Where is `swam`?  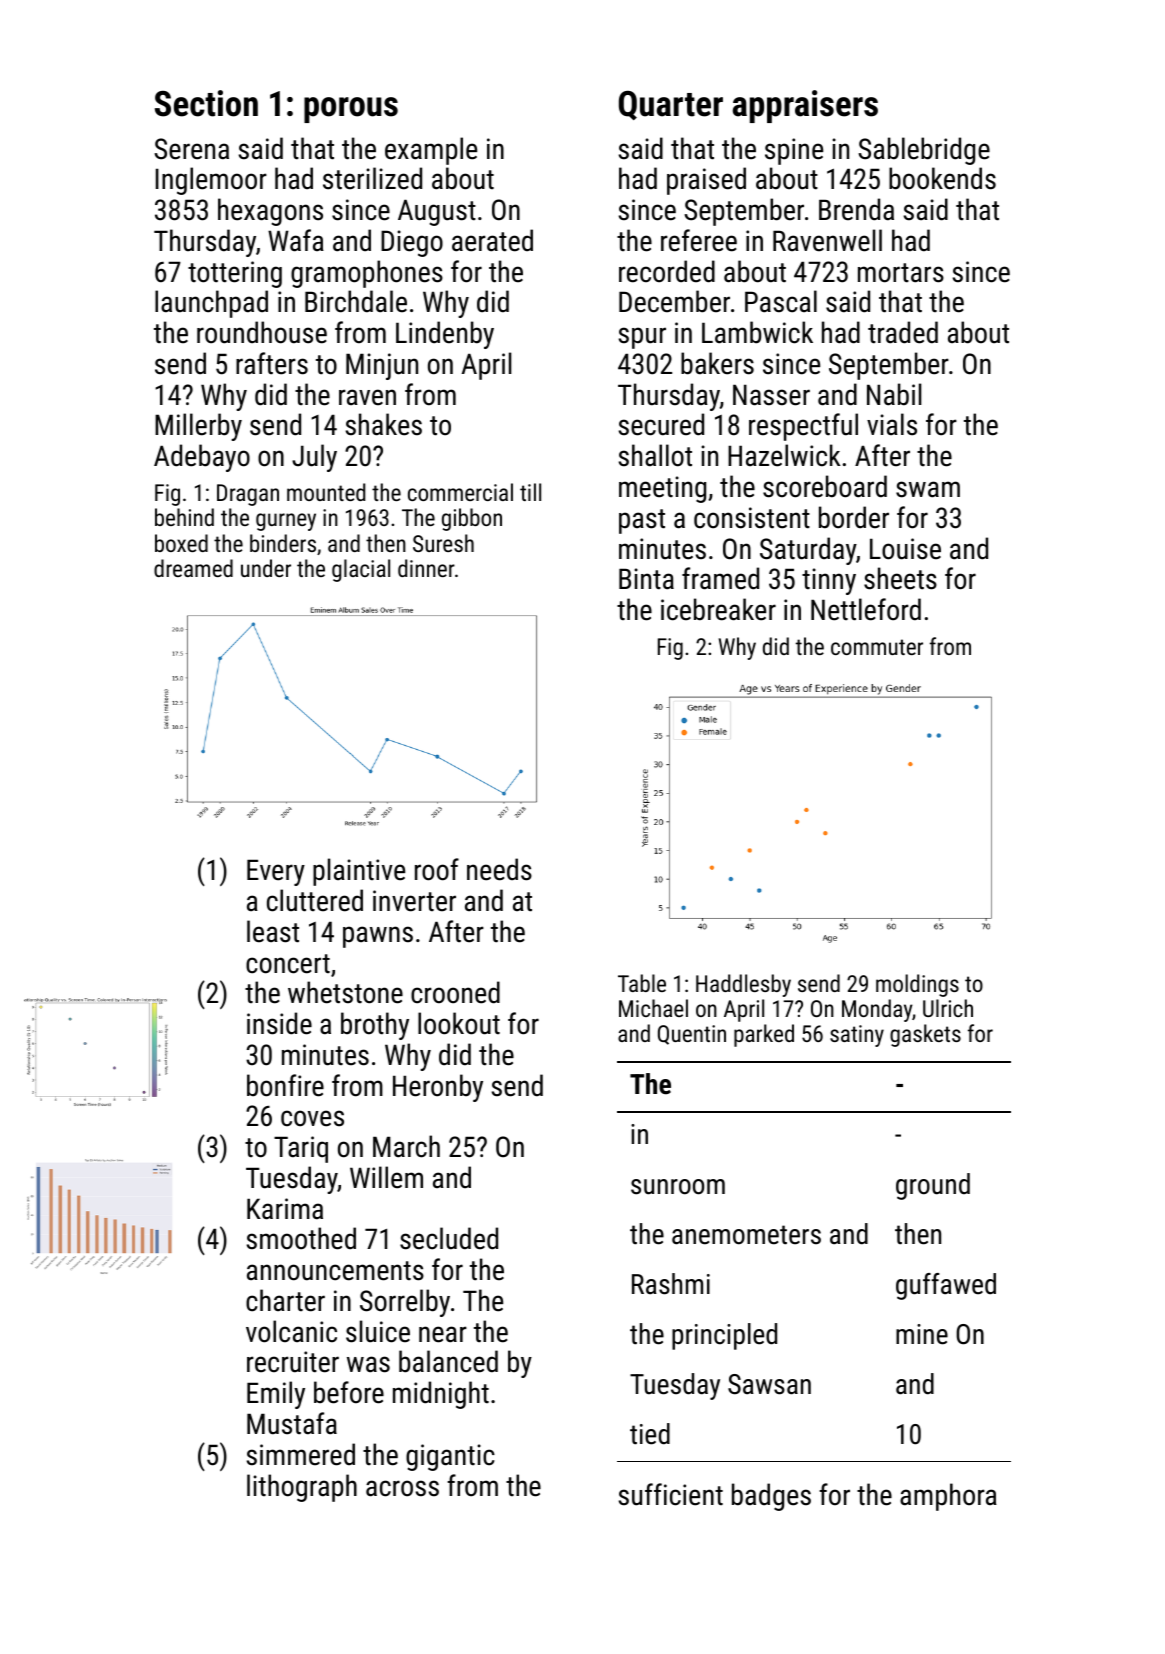
swam is located at coordinates (928, 489).
